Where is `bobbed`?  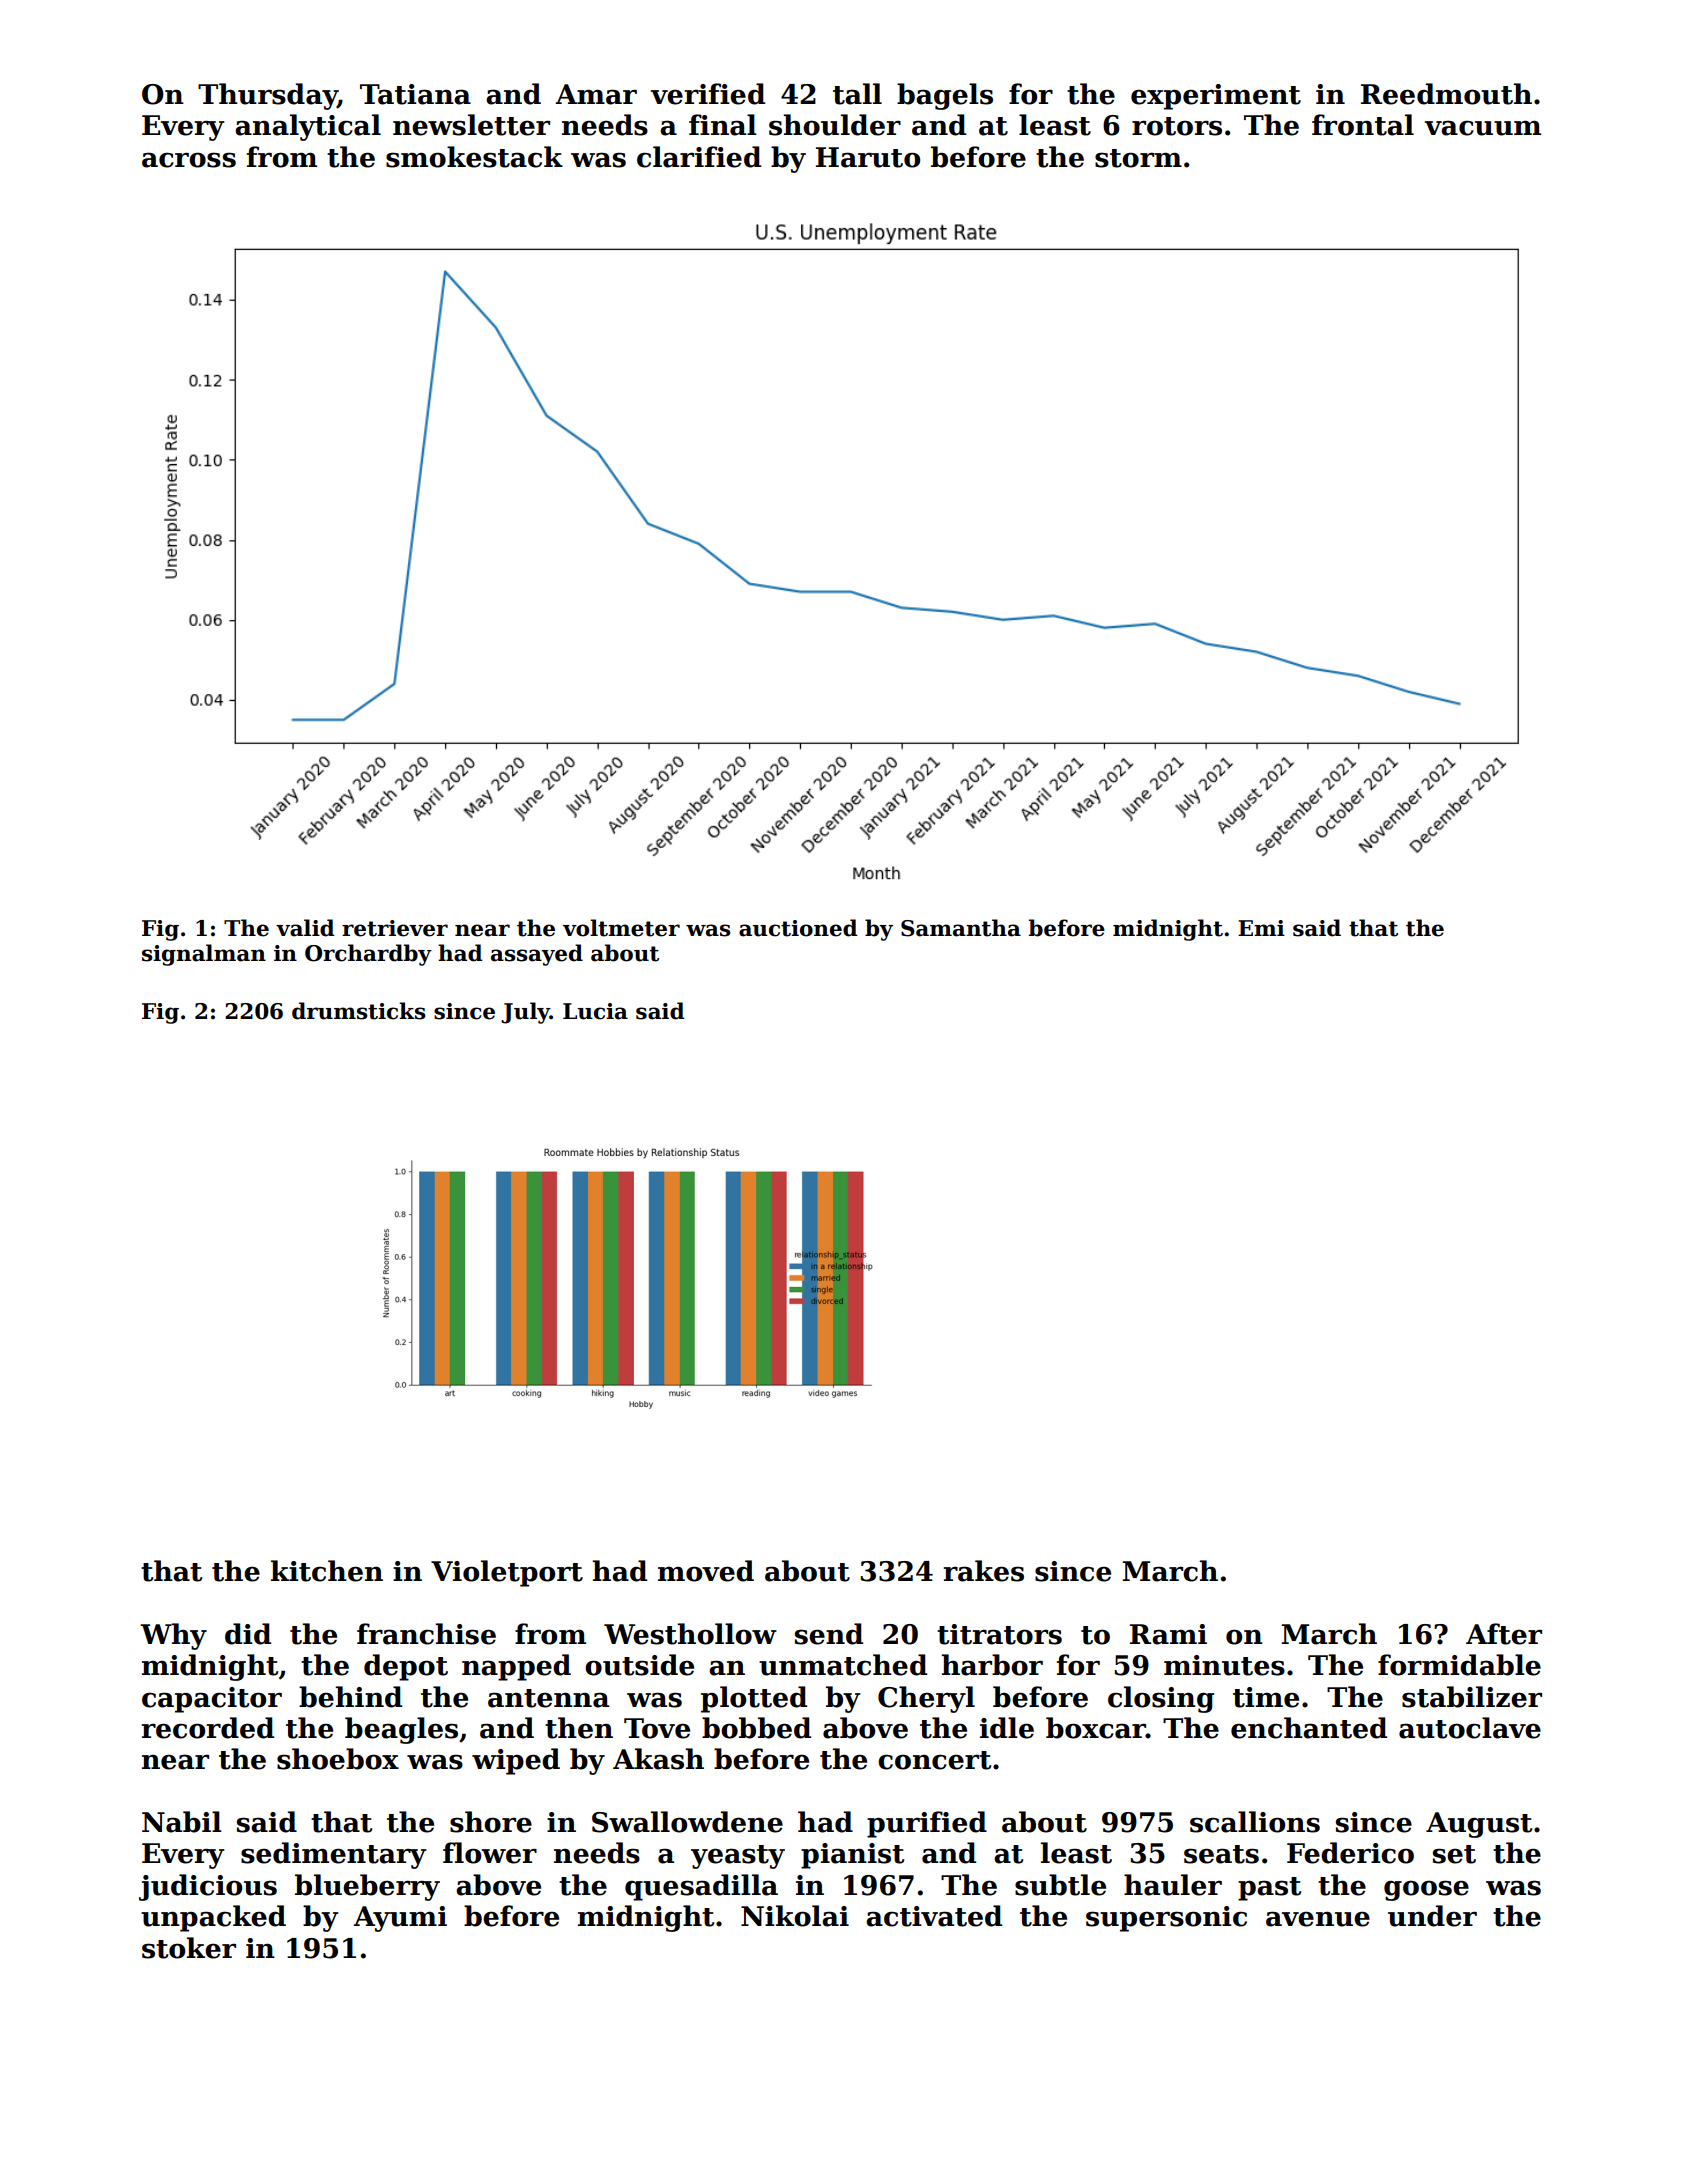
bobbed is located at coordinates (756, 1728).
